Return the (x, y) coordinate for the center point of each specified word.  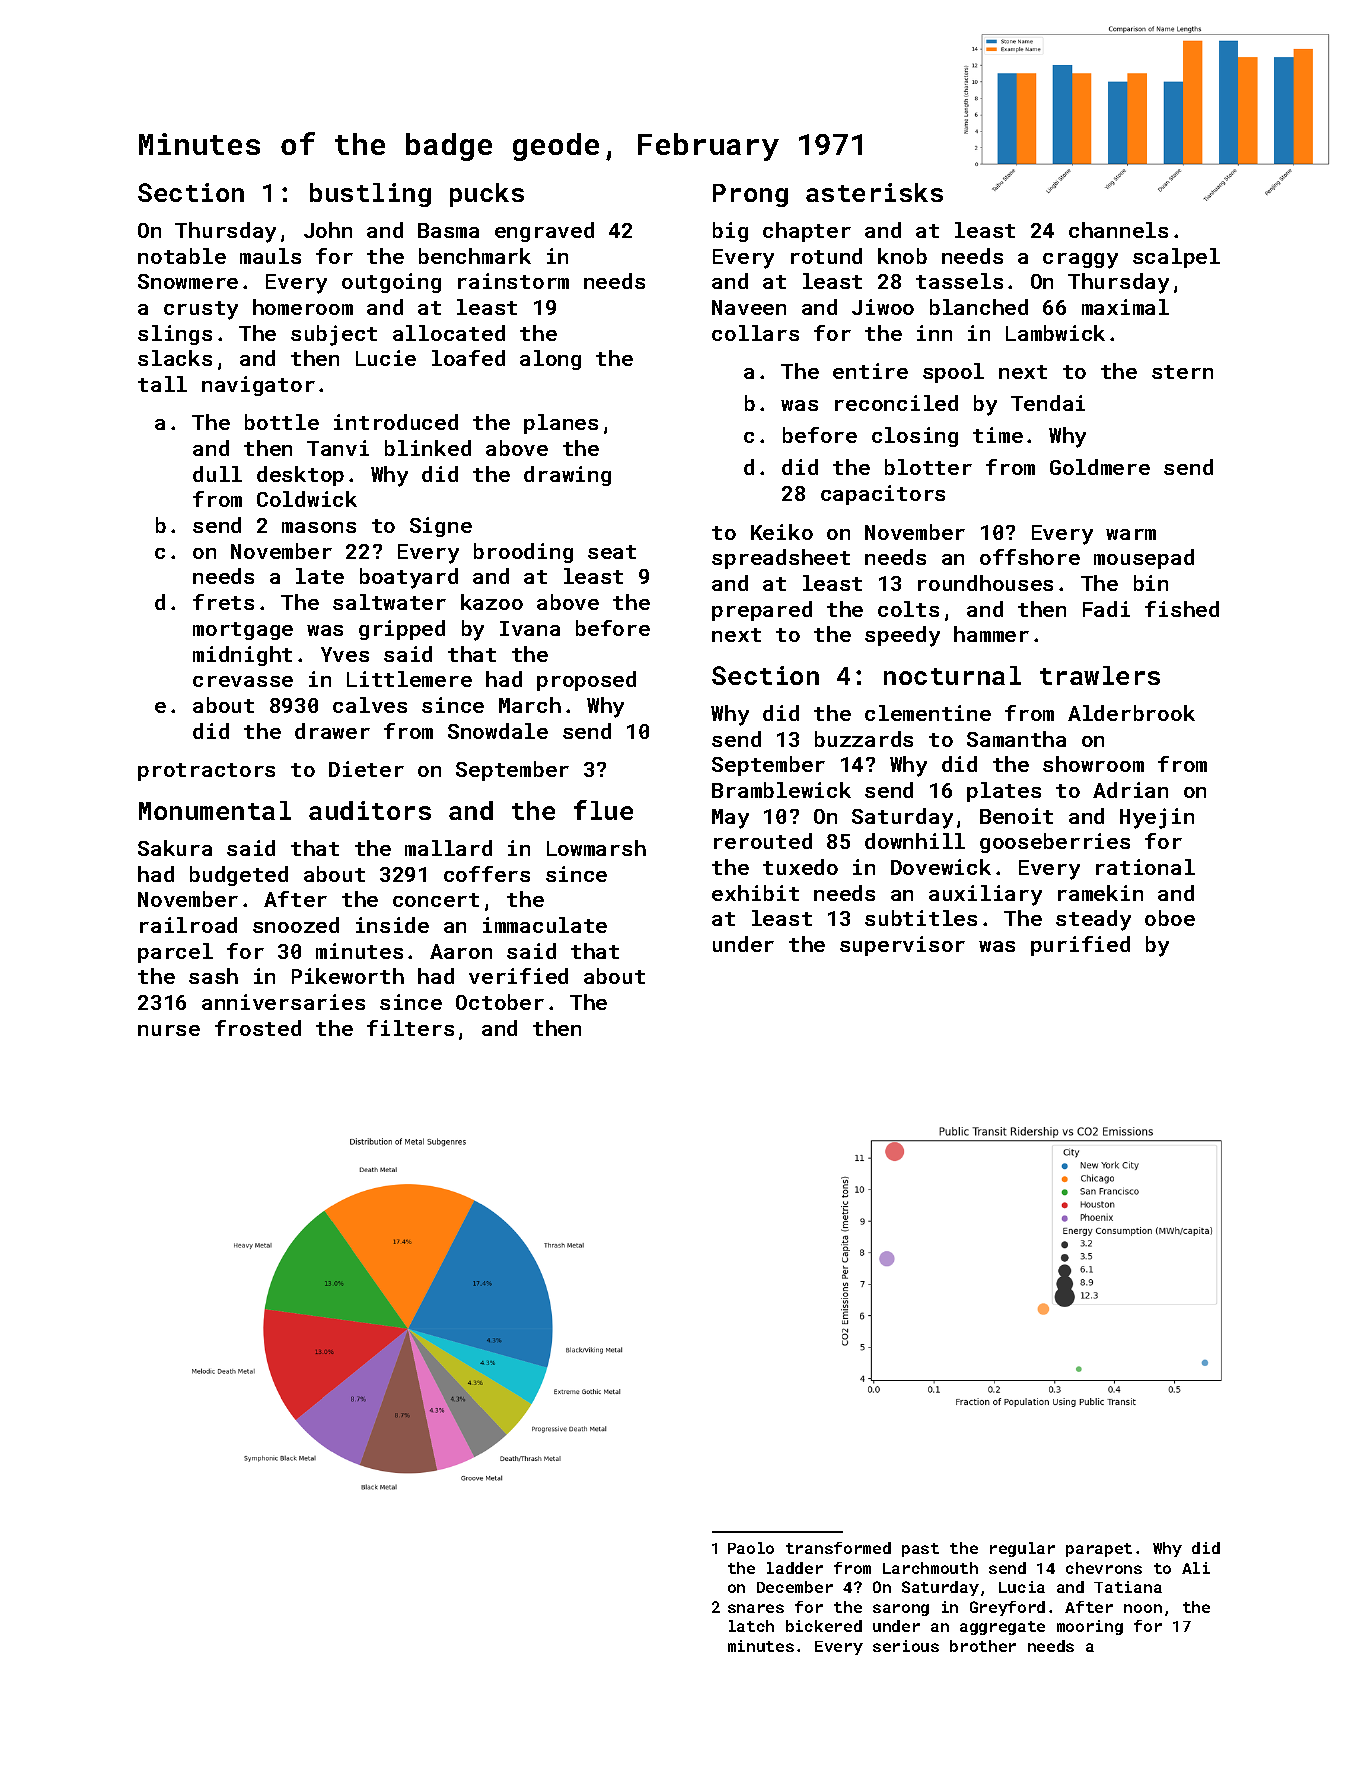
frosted (258, 1028)
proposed (586, 681)
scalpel (1176, 258)
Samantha (1016, 739)
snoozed (296, 925)
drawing (567, 476)
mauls (270, 256)
